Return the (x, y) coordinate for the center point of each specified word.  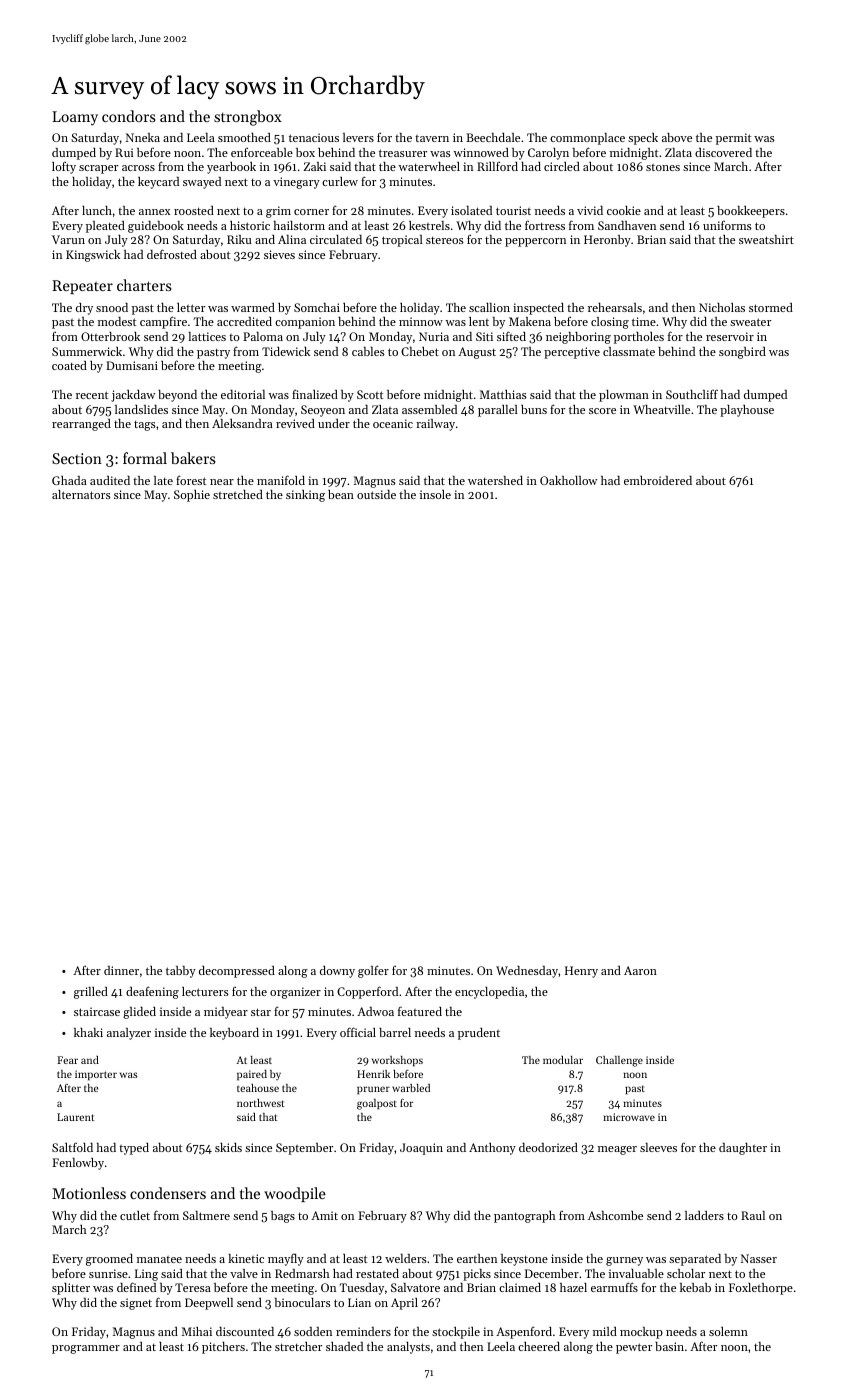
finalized (315, 394)
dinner (121, 970)
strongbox (248, 118)
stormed (771, 307)
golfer (373, 971)
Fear (67, 1060)
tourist (513, 210)
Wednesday (527, 972)
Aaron (640, 970)
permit (734, 139)
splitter (71, 1289)
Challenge (619, 1061)
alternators (81, 494)
